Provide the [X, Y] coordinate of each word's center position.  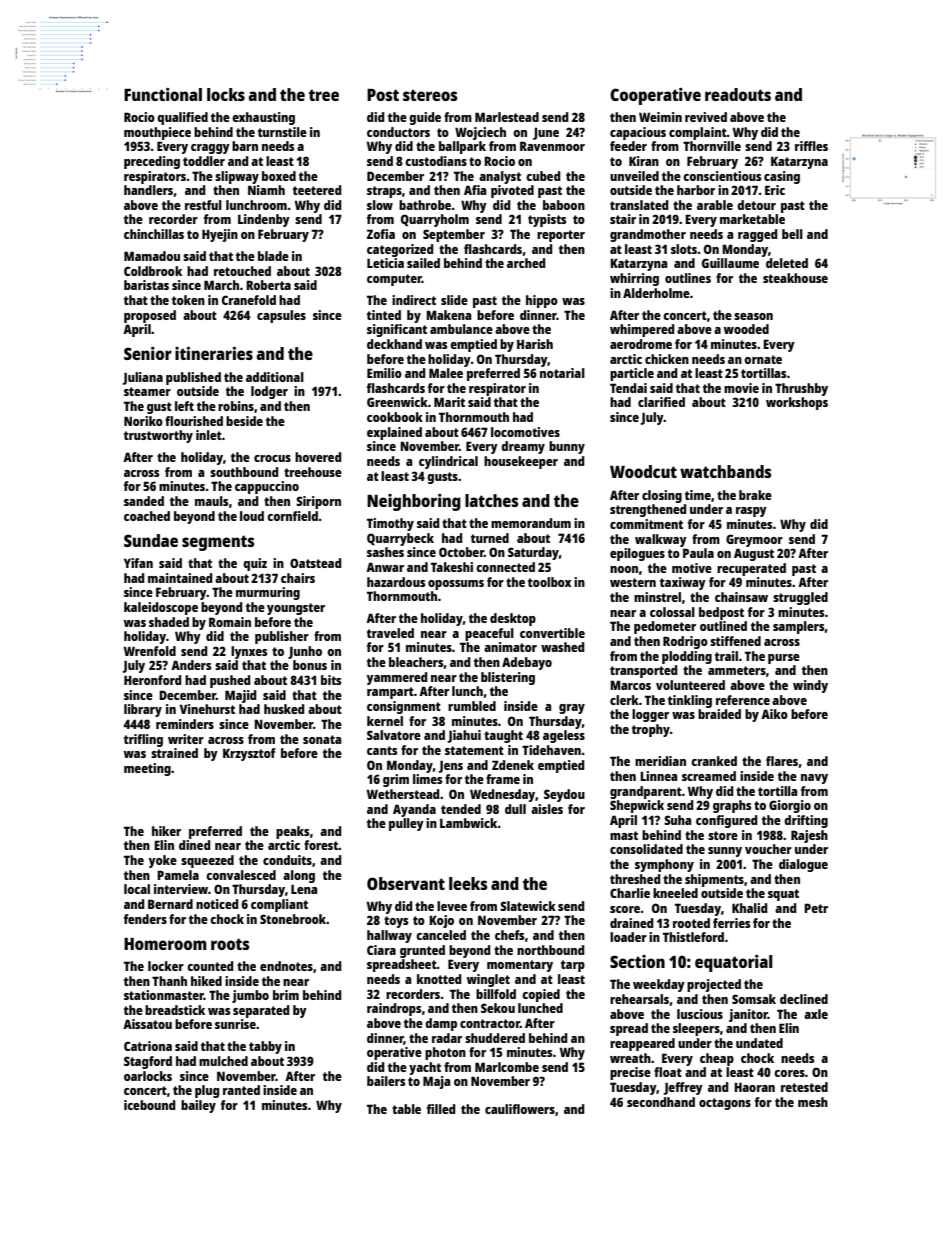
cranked [714, 761]
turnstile [282, 132]
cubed [543, 176]
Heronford [153, 680]
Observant [406, 883]
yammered [397, 678]
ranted [241, 1090]
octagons [725, 1104]
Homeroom [165, 944]
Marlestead [507, 117]
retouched [242, 271]
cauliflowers [520, 1109]
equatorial [734, 963]
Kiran [644, 161]
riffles [811, 146]
